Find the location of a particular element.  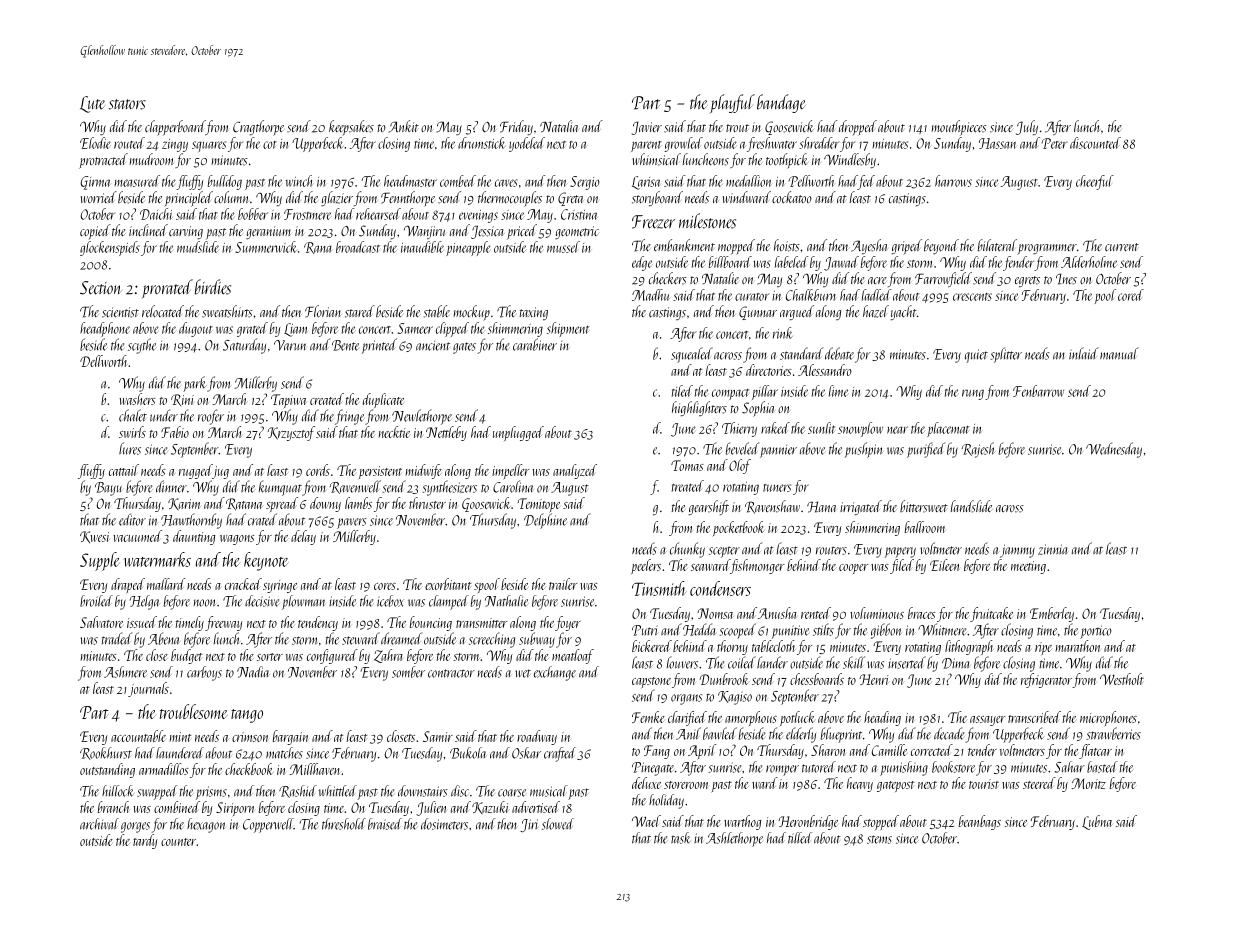

July is located at coordinates (1027, 127).
